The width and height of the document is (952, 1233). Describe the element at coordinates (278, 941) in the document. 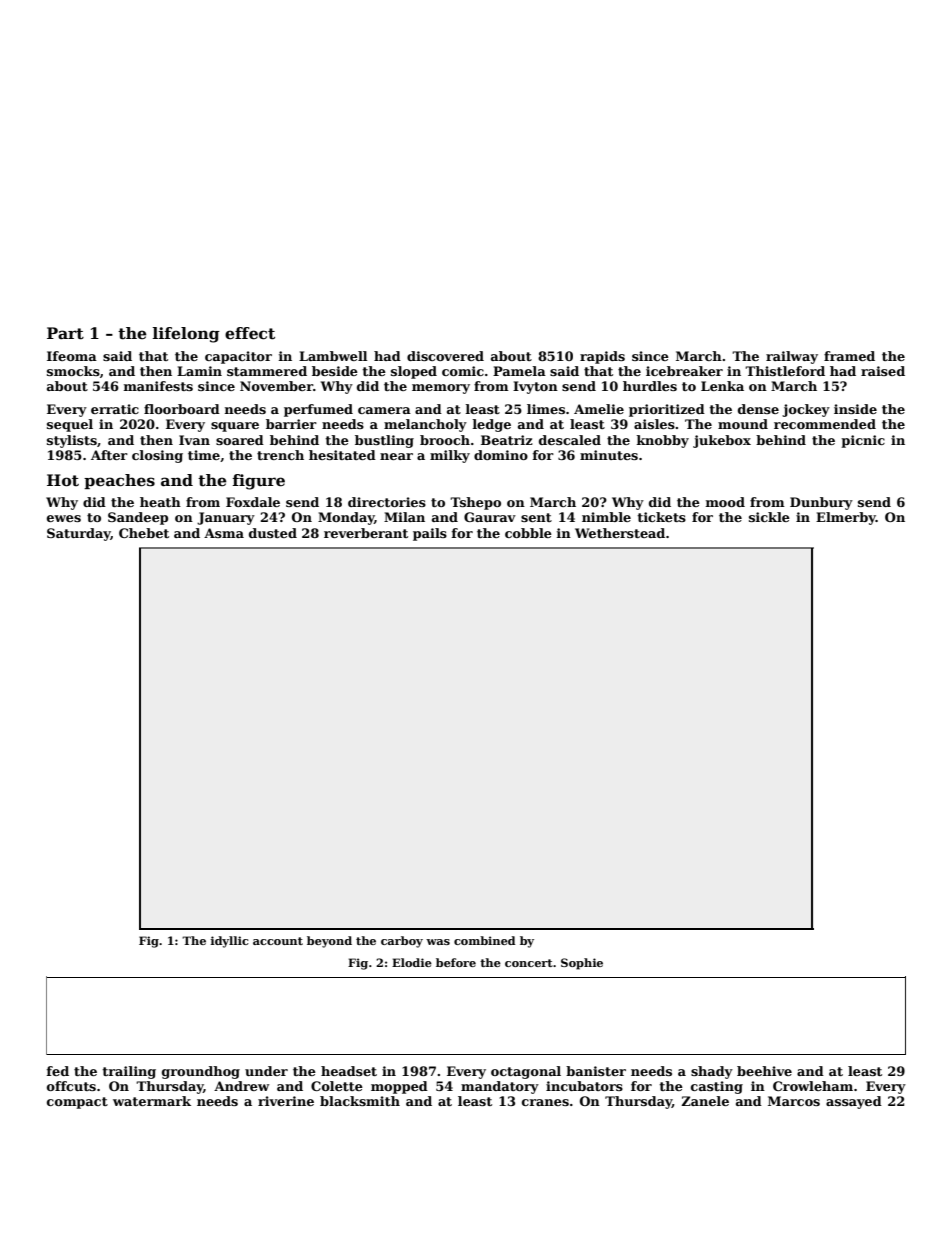

I see `account` at that location.
